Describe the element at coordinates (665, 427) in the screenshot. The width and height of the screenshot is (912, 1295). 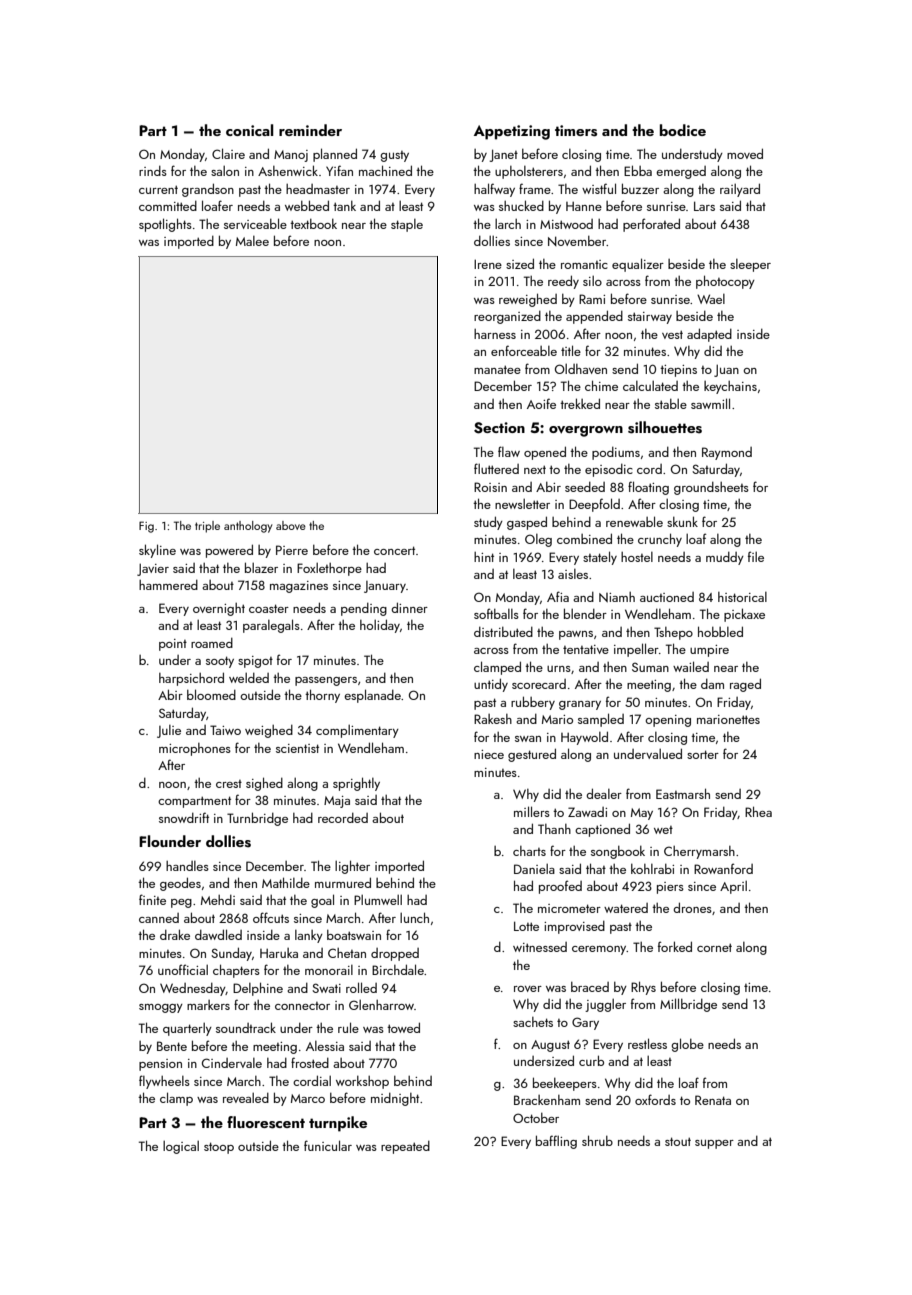
I see `silhouettes` at that location.
